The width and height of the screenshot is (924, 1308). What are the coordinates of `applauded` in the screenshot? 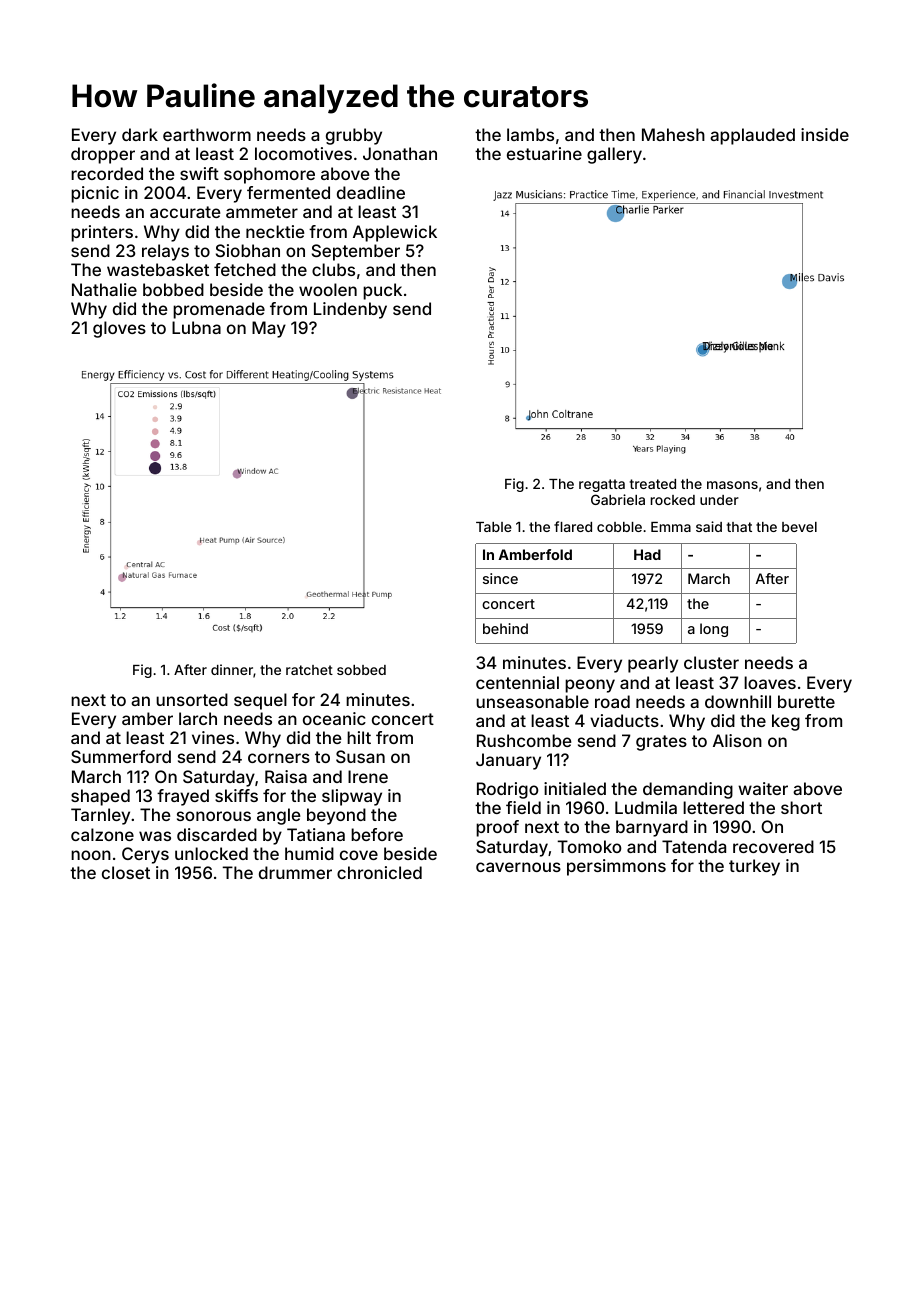 It's located at (752, 136).
